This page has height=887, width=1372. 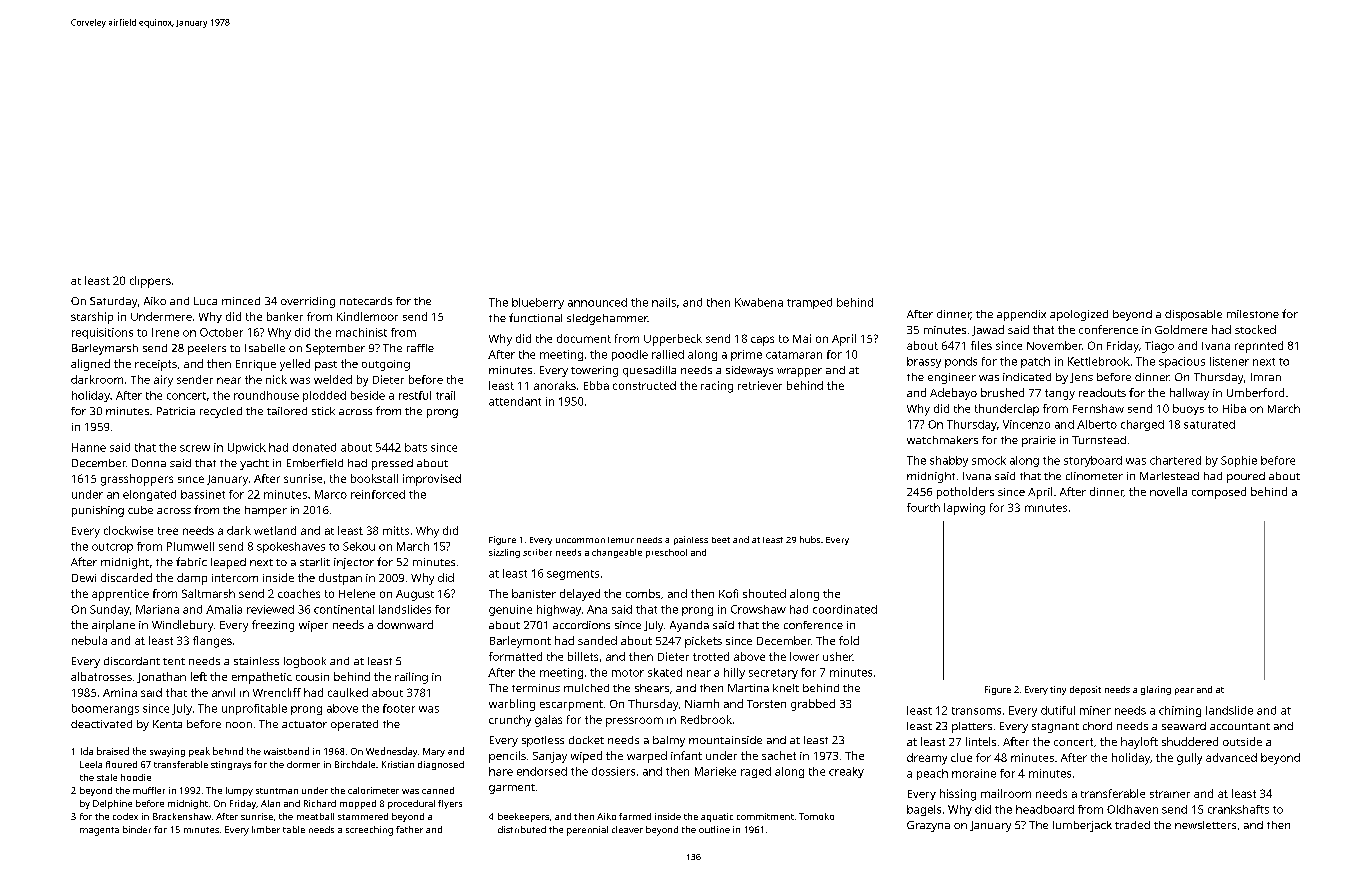 What do you see at coordinates (953, 394) in the page?
I see `Adebayo` at bounding box center [953, 394].
